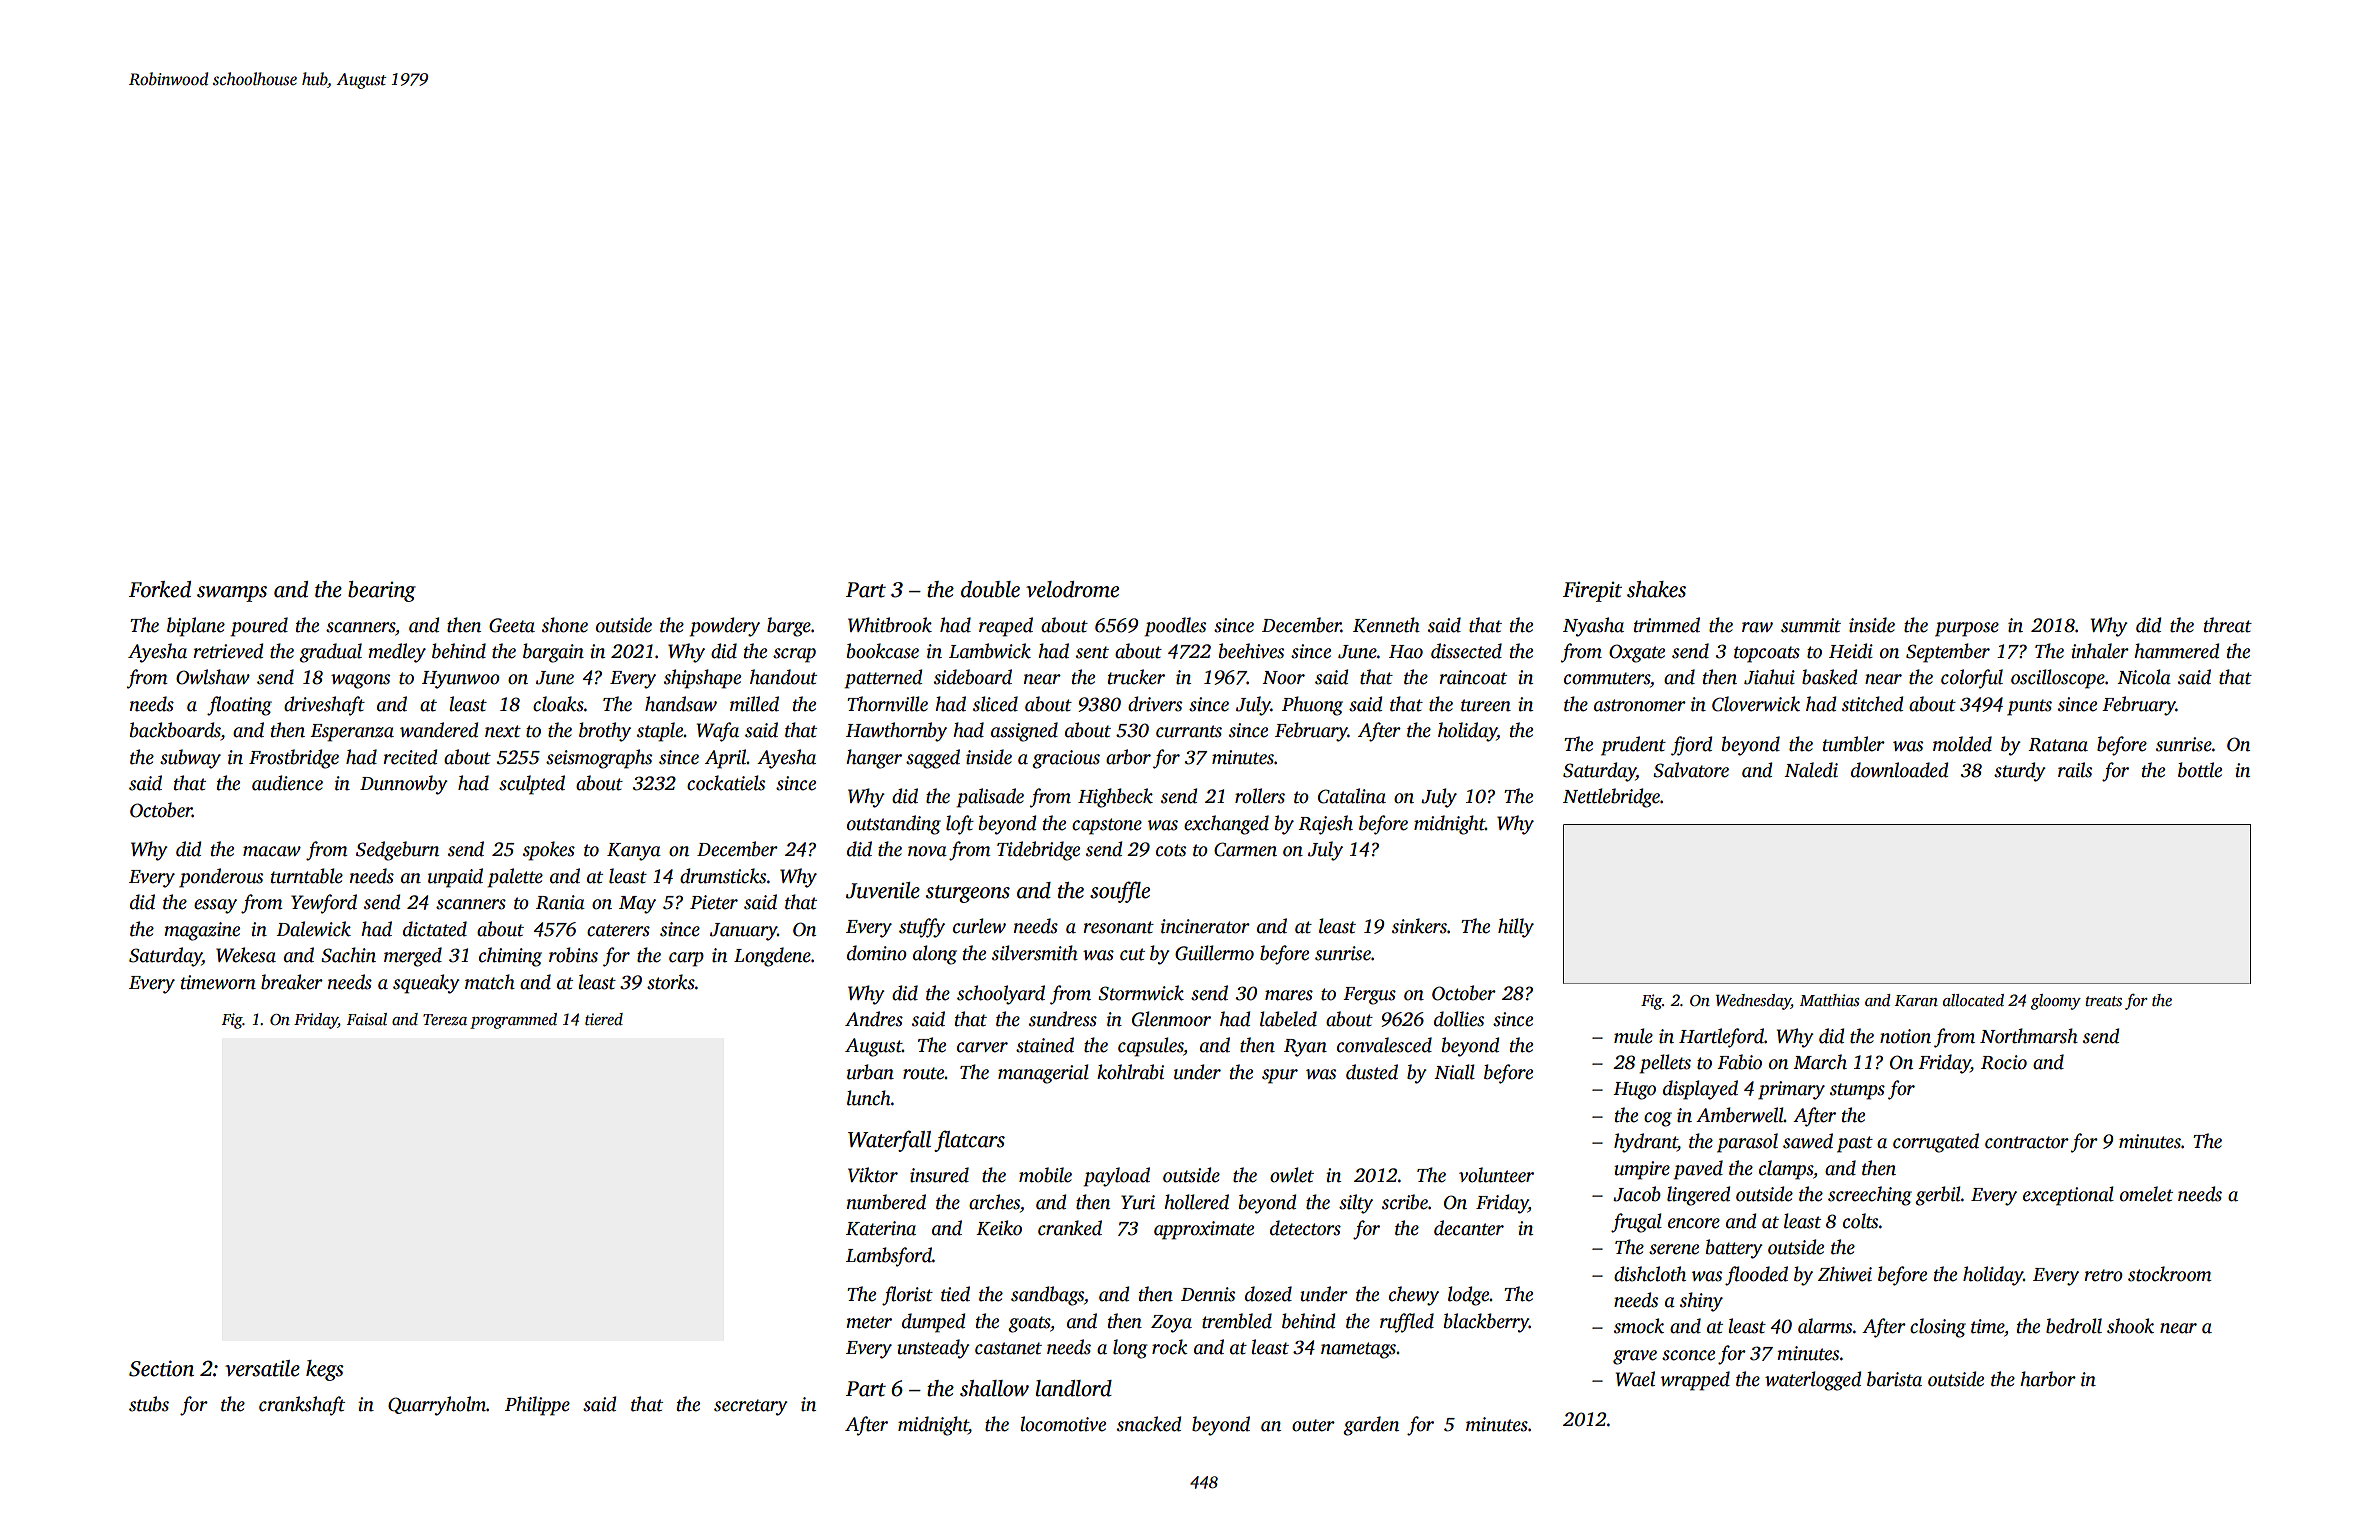 This page has width=2380, height=1540. Describe the element at coordinates (1634, 1091) in the page. I see `Hugo` at that location.
